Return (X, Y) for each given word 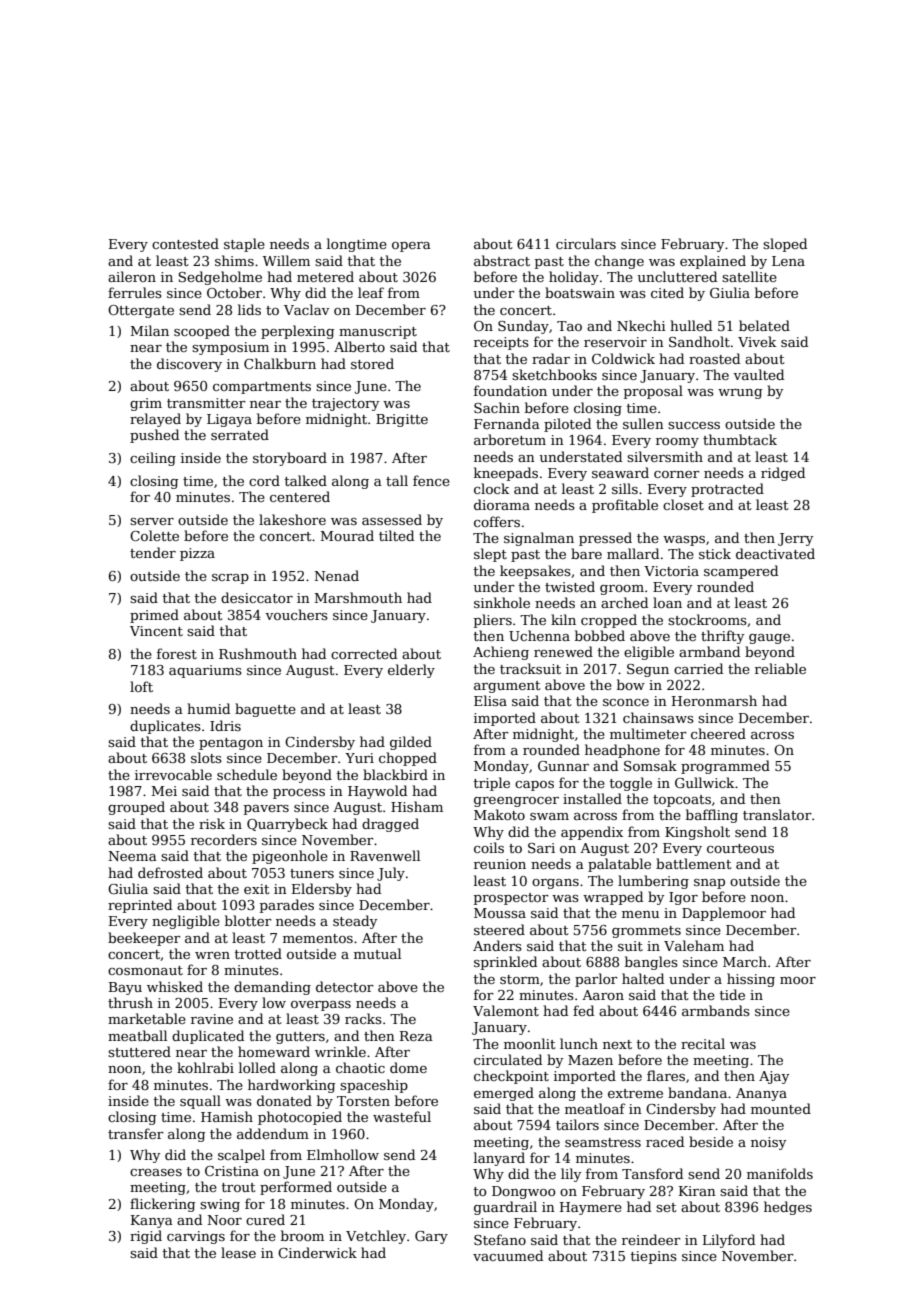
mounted (781, 1108)
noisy (768, 1143)
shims (234, 260)
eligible (649, 653)
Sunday (523, 327)
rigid (146, 1237)
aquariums (205, 671)
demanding (272, 988)
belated (764, 325)
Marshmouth (358, 597)
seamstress (603, 1142)
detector (345, 986)
